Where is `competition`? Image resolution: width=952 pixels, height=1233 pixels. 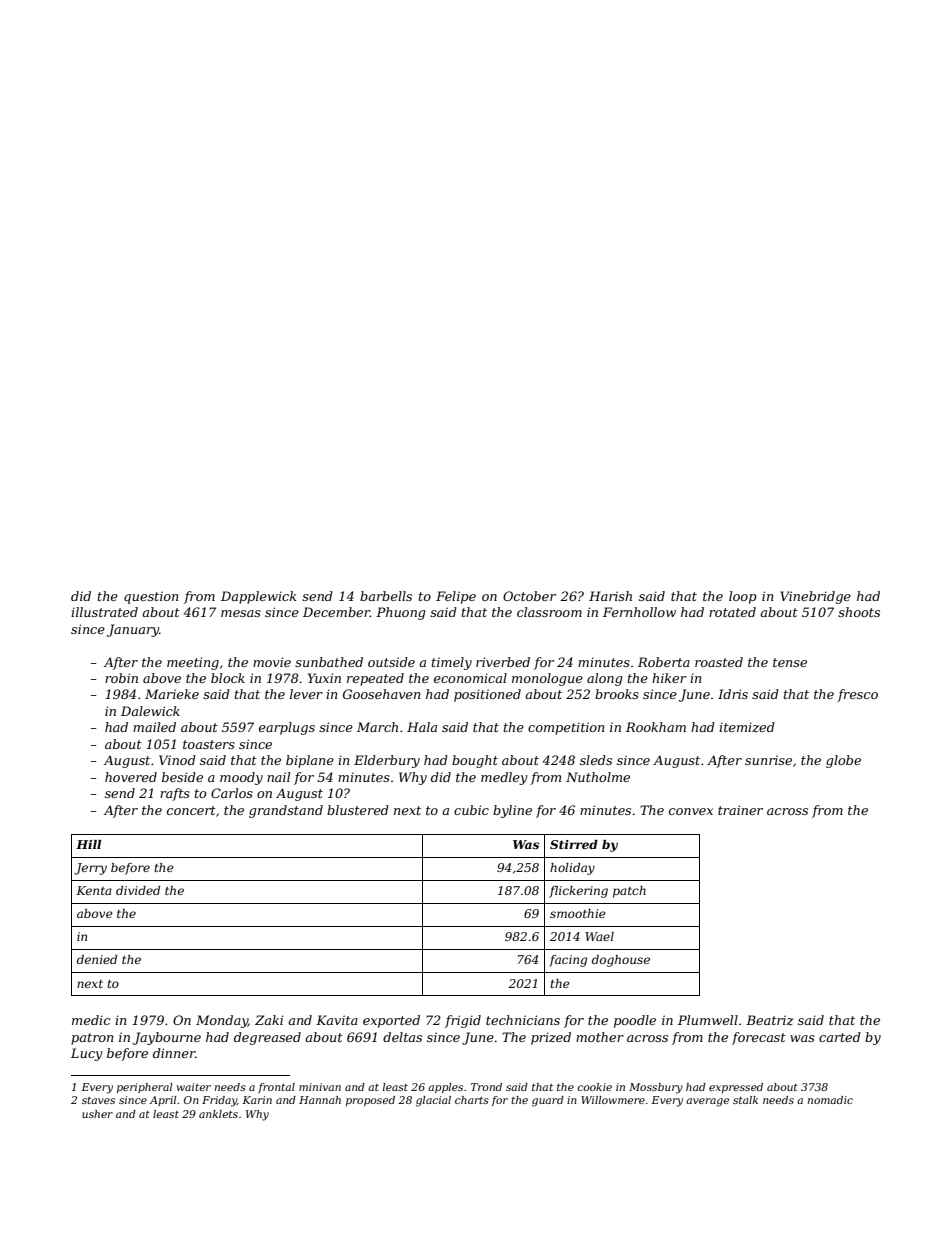
competition is located at coordinates (566, 728).
